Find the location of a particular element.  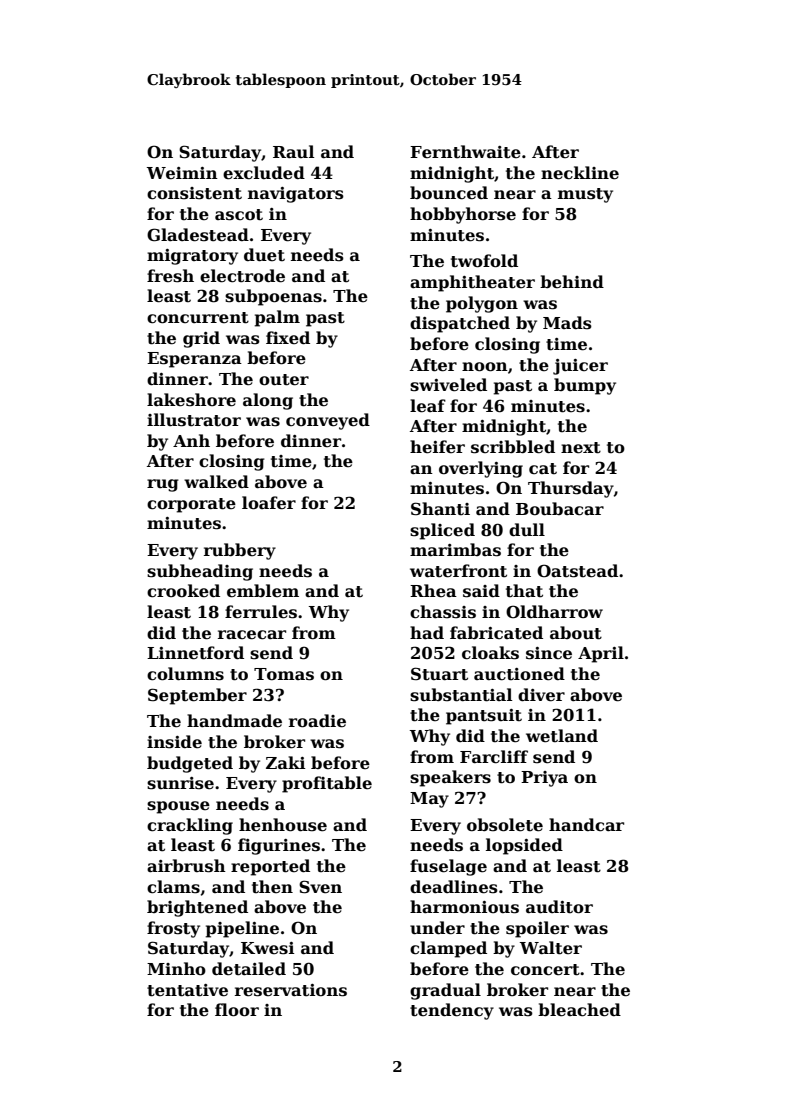

fresh is located at coordinates (170, 276).
